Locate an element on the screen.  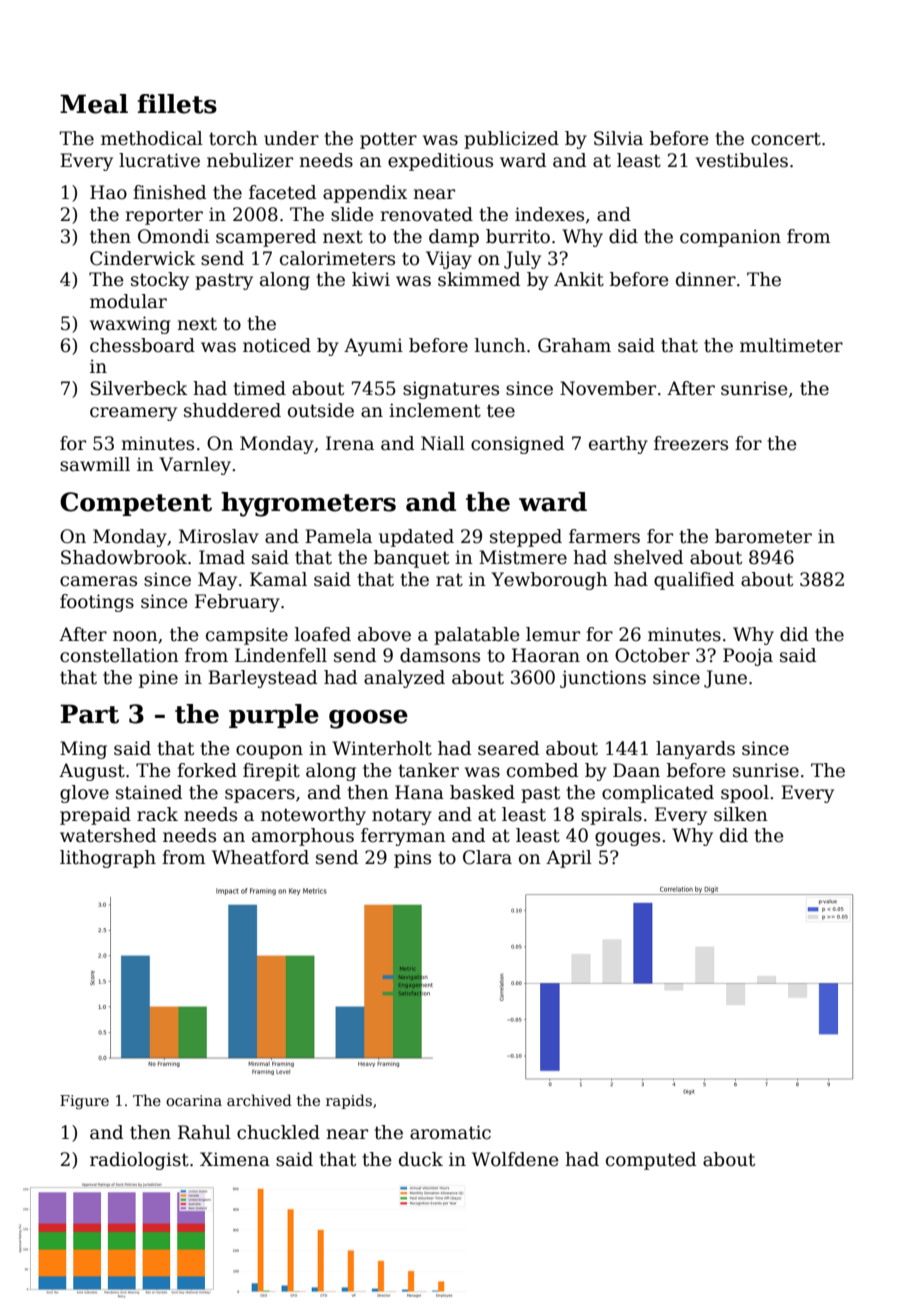
Figure is located at coordinates (84, 1102).
